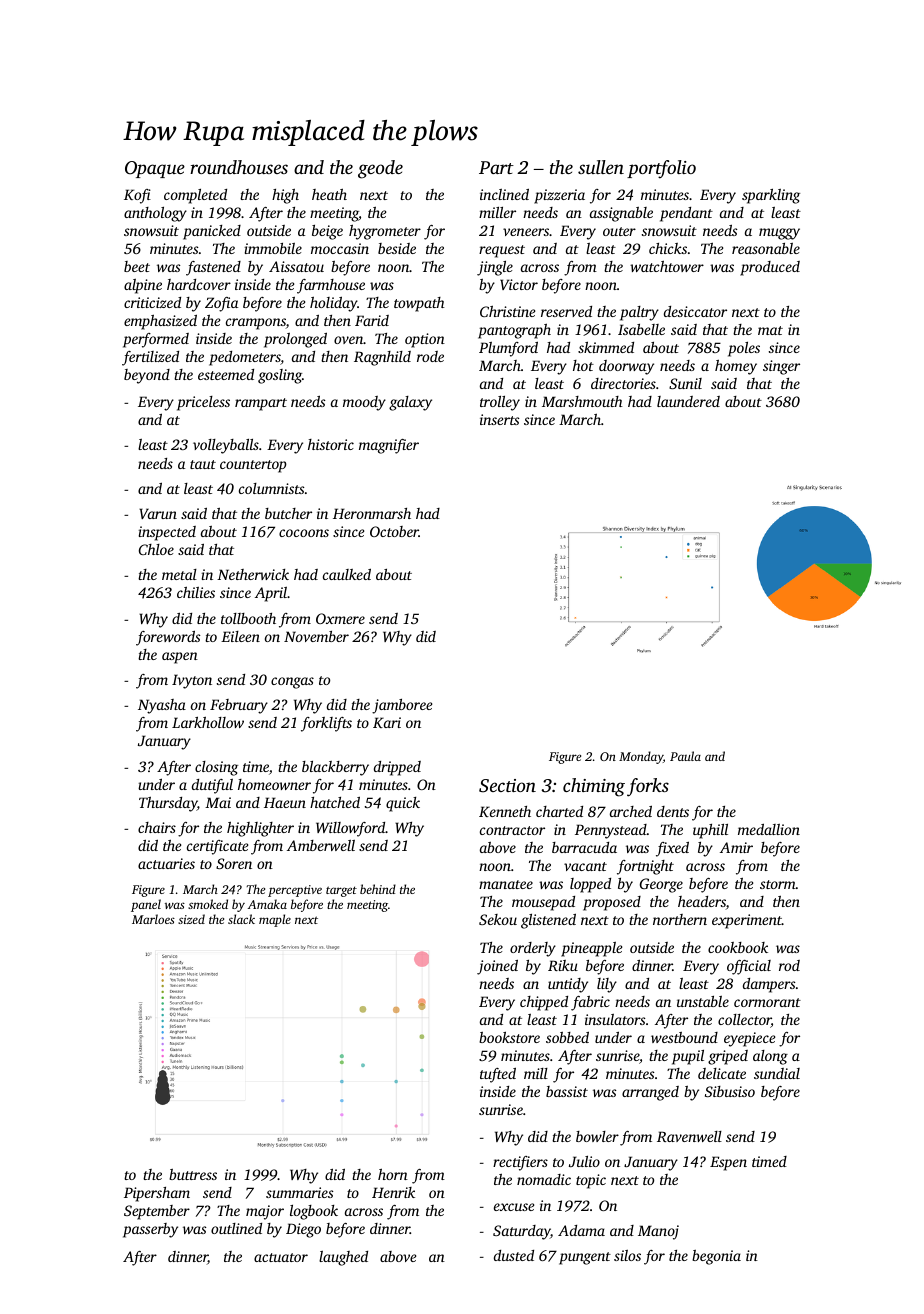 This screenshot has height=1314, width=924. What do you see at coordinates (340, 618) in the screenshot?
I see `Oxmere` at bounding box center [340, 618].
